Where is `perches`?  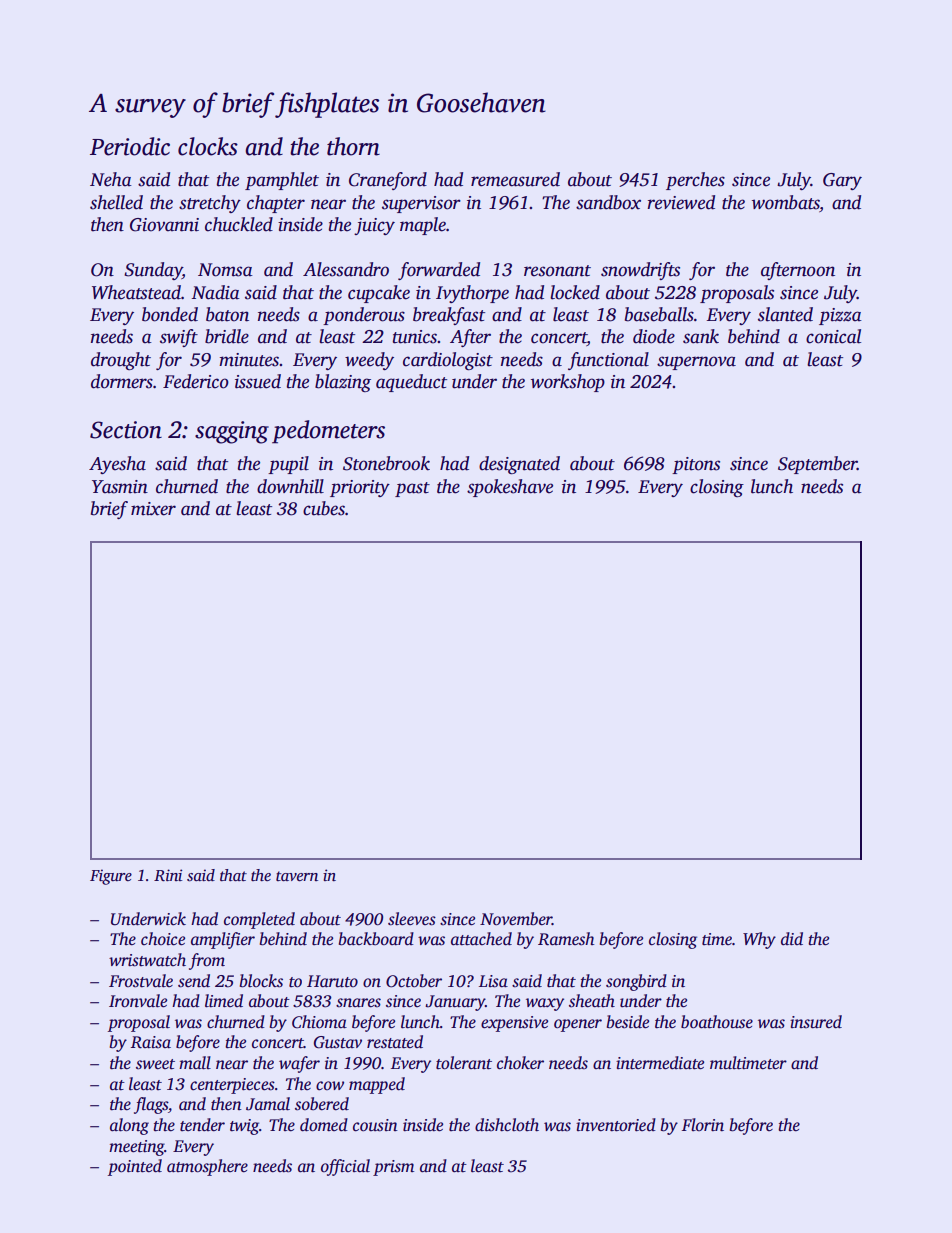
perches is located at coordinates (695, 181).
